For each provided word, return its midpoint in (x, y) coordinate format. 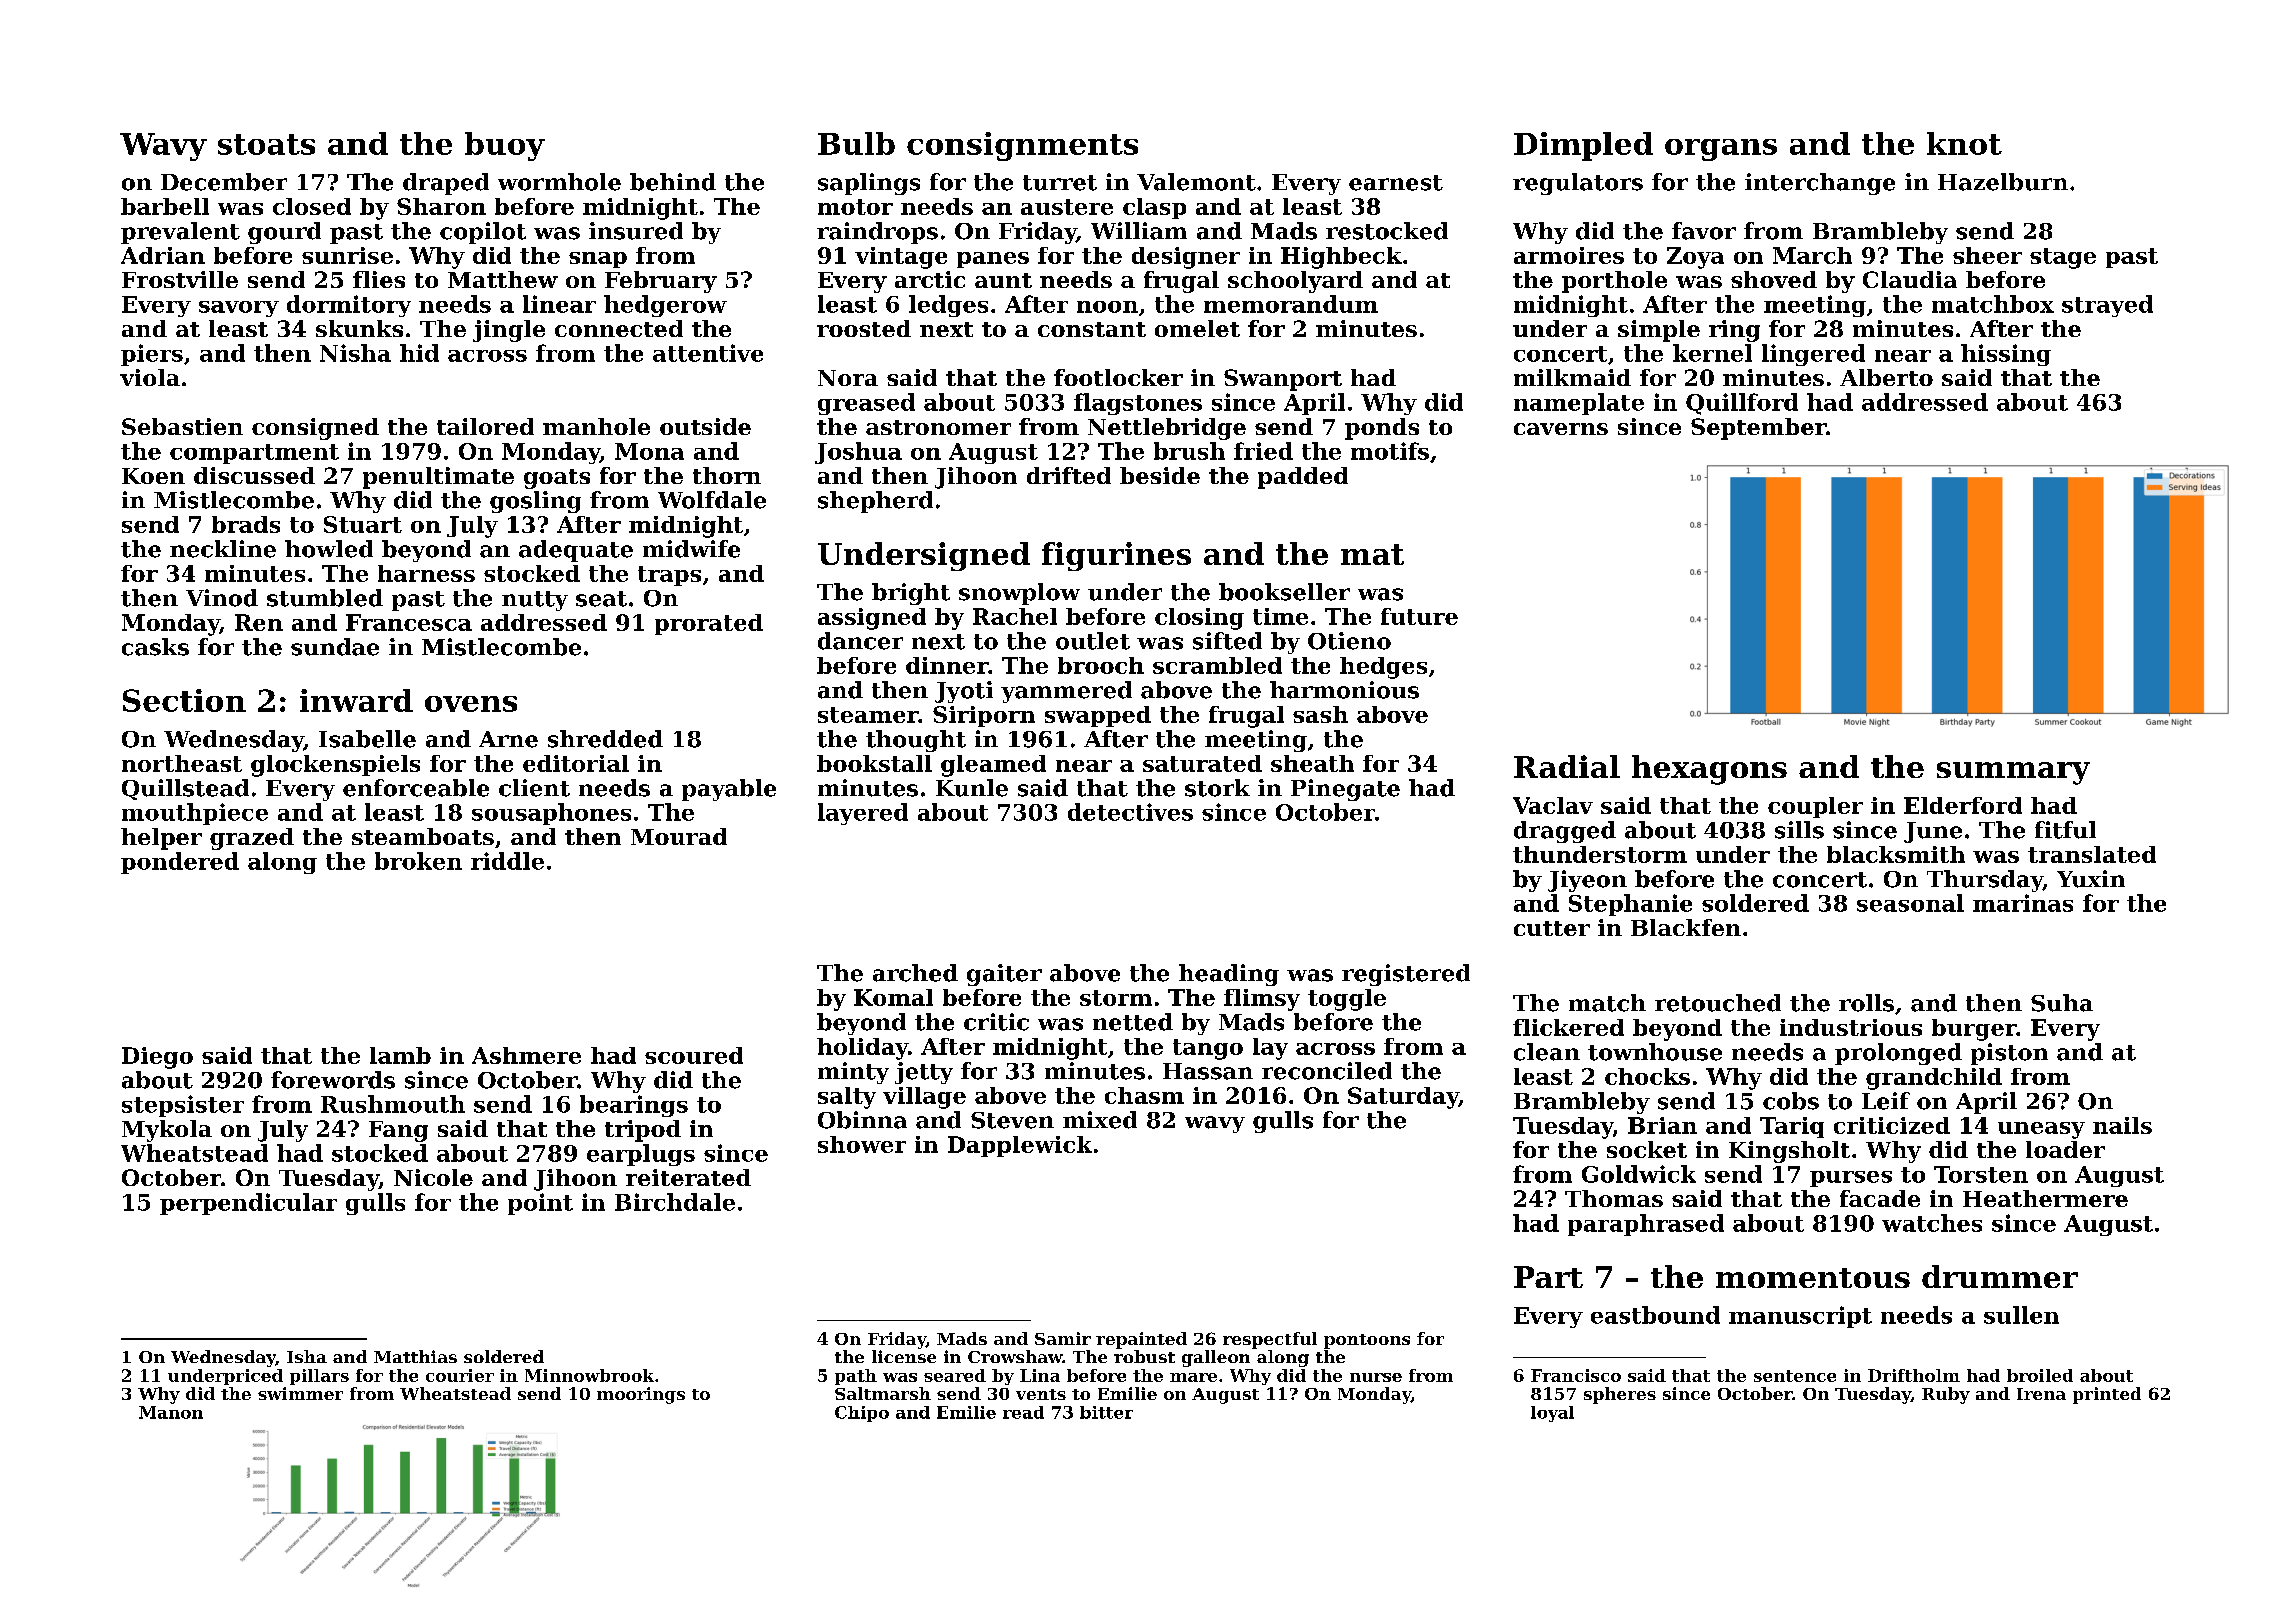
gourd (284, 233)
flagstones (1138, 404)
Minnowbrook (589, 1375)
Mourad (679, 836)
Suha (2062, 1003)
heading (1229, 975)
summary (2013, 773)
